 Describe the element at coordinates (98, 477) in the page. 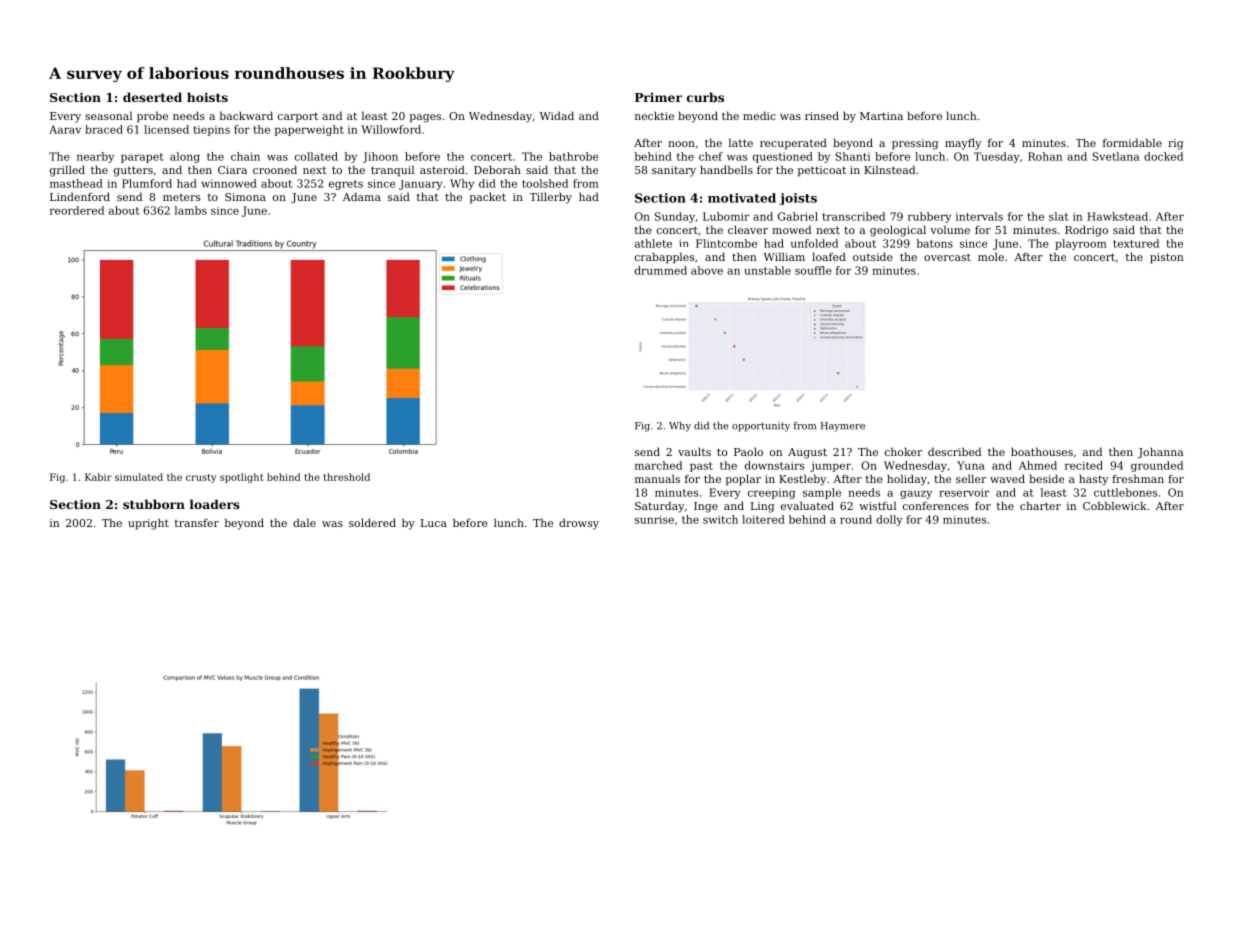

I see `Kabir` at that location.
